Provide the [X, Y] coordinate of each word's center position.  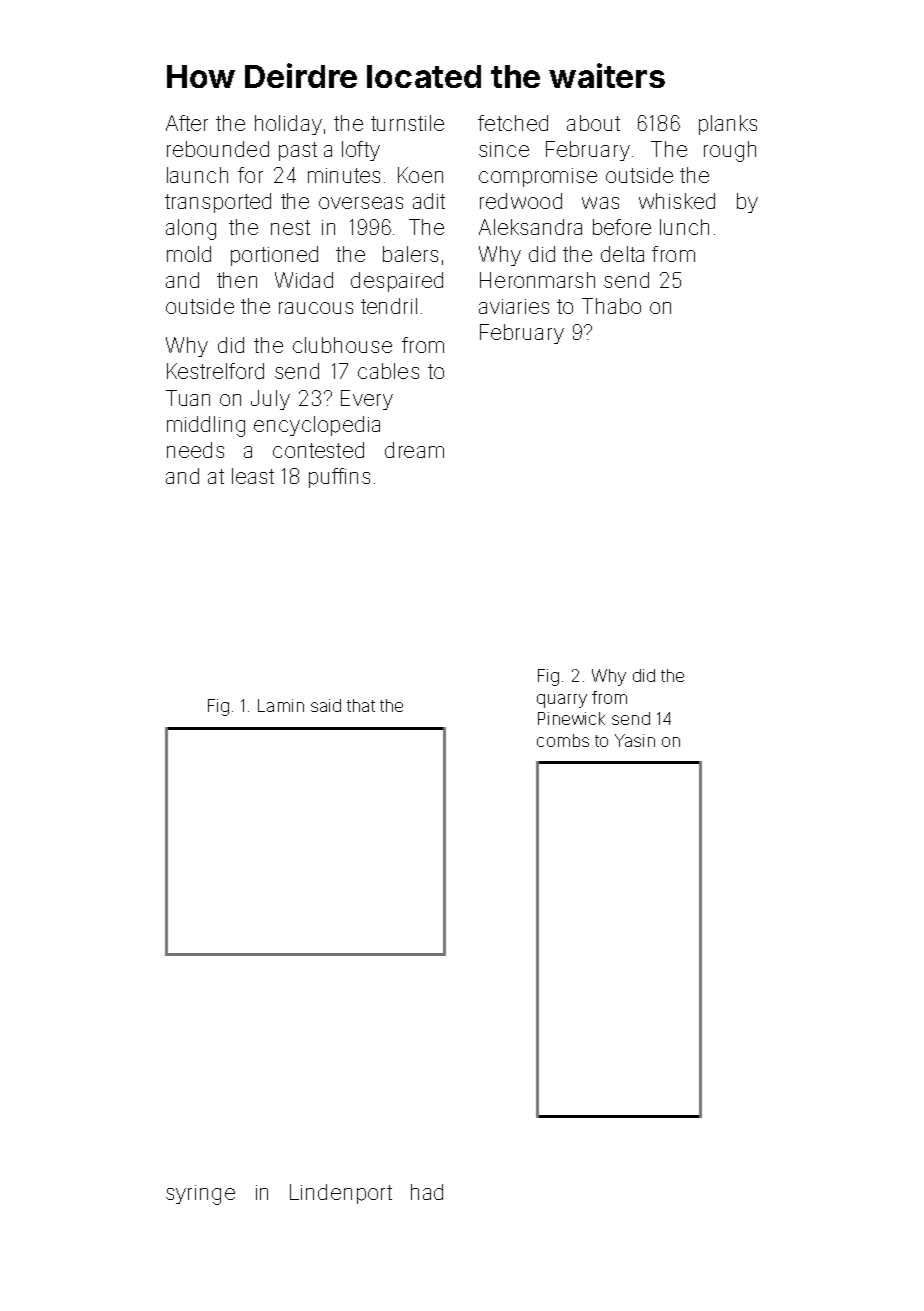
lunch [684, 227]
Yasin [635, 740]
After [187, 123]
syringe [200, 1195]
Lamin [281, 705]
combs [563, 740]
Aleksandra [530, 227]
